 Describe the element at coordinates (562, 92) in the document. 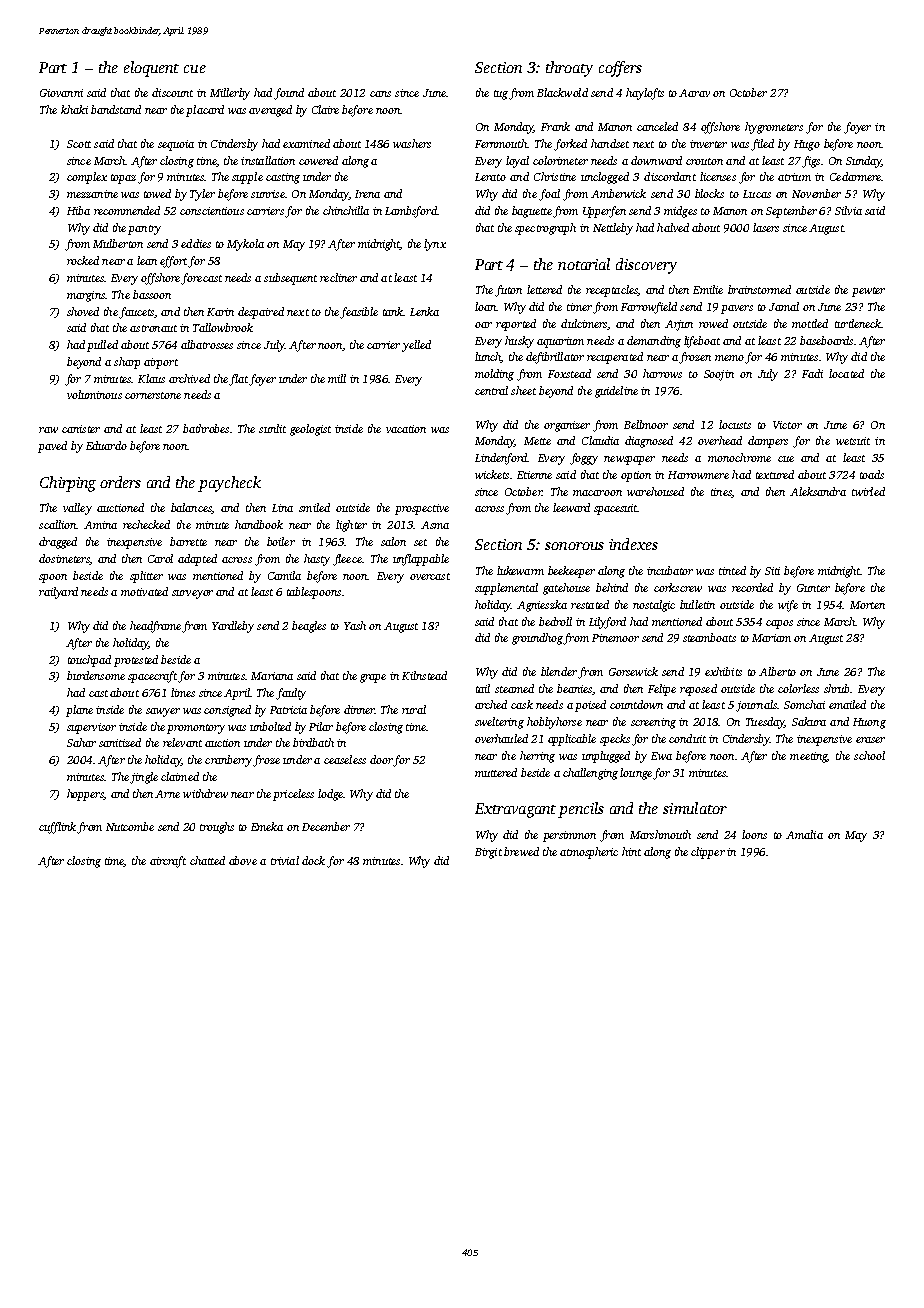

I see `Blackwold` at that location.
